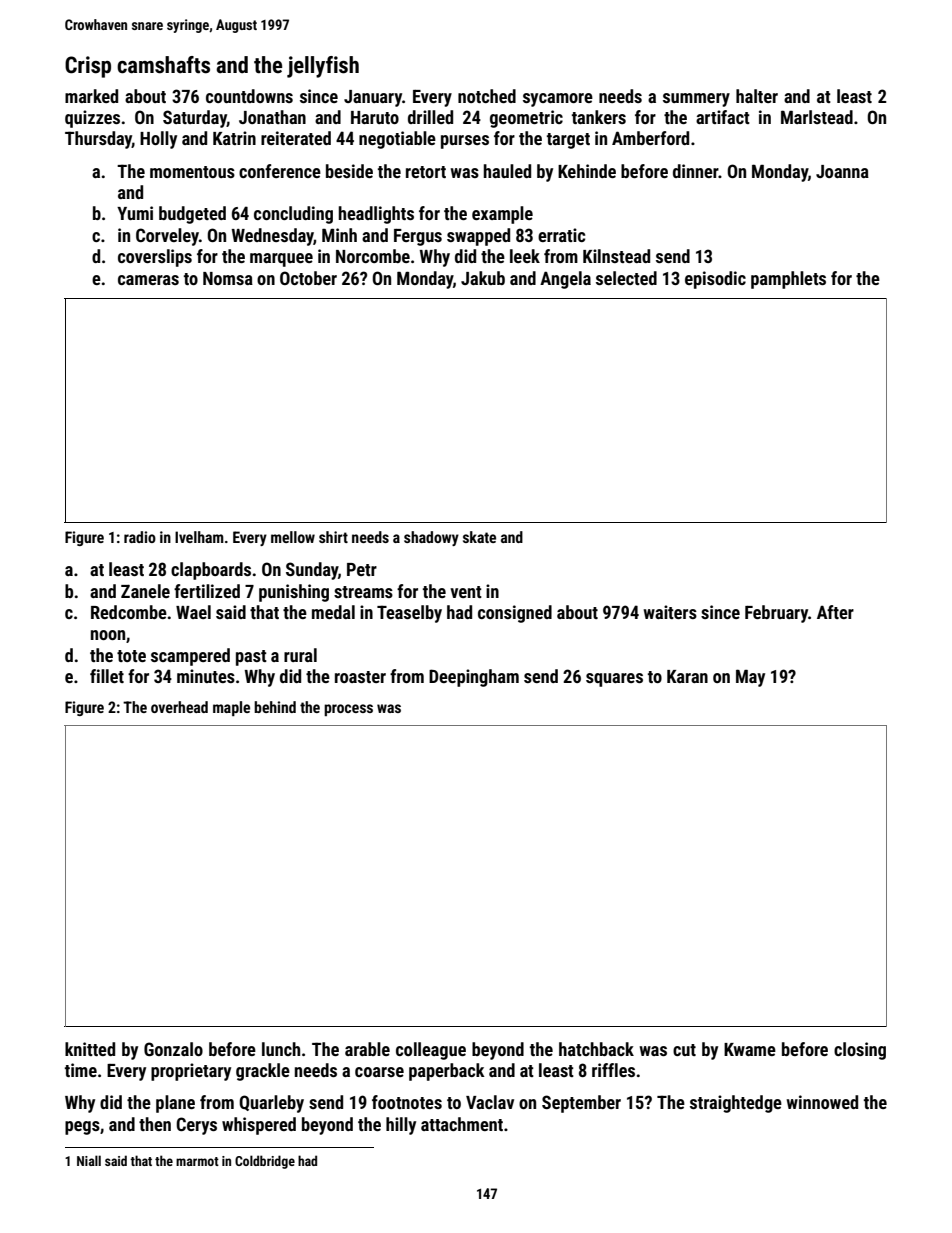 This screenshot has height=1233, width=952. Describe the element at coordinates (199, 537) in the screenshot. I see `Ivelham` at that location.
